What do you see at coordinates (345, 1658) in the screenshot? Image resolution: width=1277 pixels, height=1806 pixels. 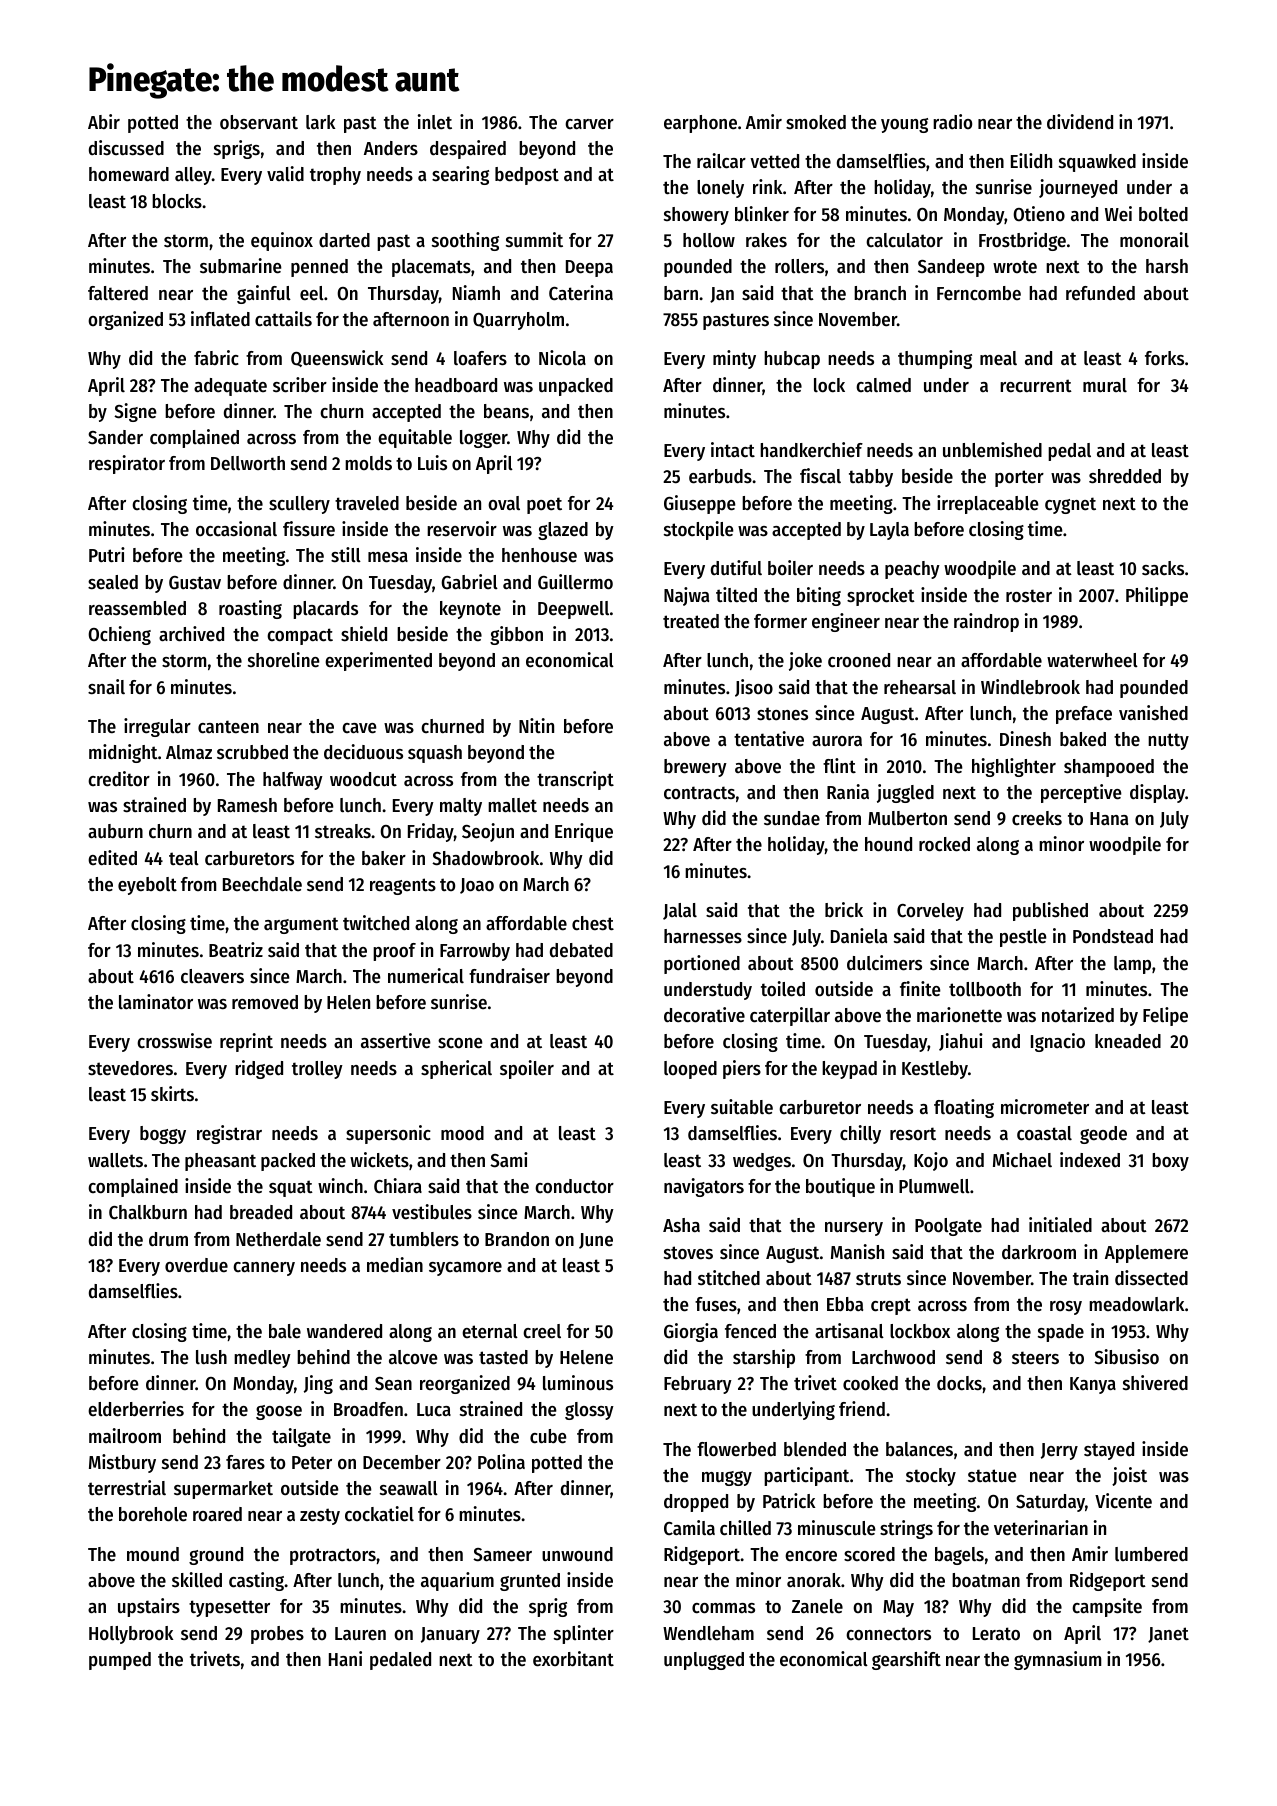 I see `Hani` at bounding box center [345, 1658].
